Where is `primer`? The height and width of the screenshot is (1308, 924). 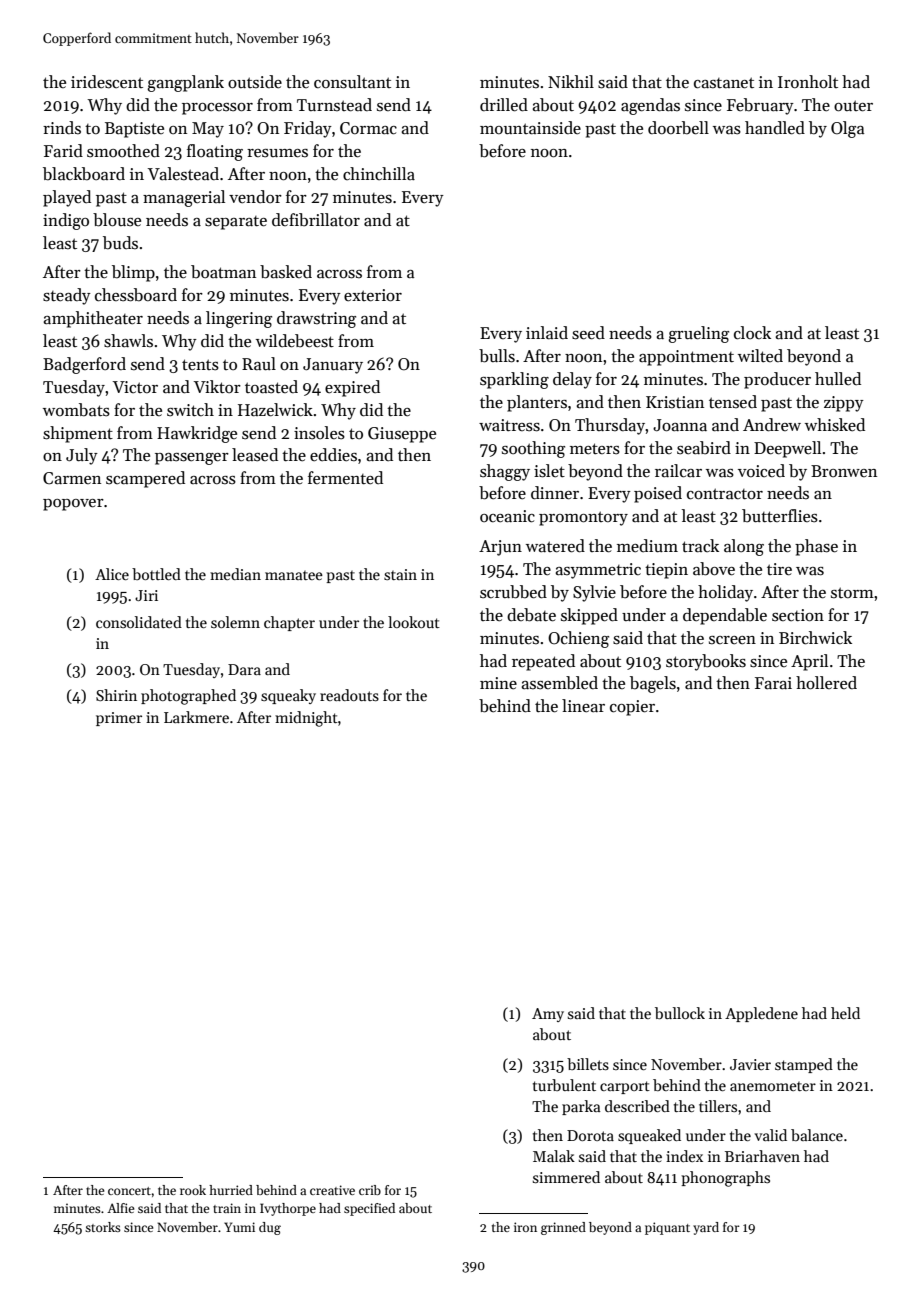 primer is located at coordinates (119, 719).
